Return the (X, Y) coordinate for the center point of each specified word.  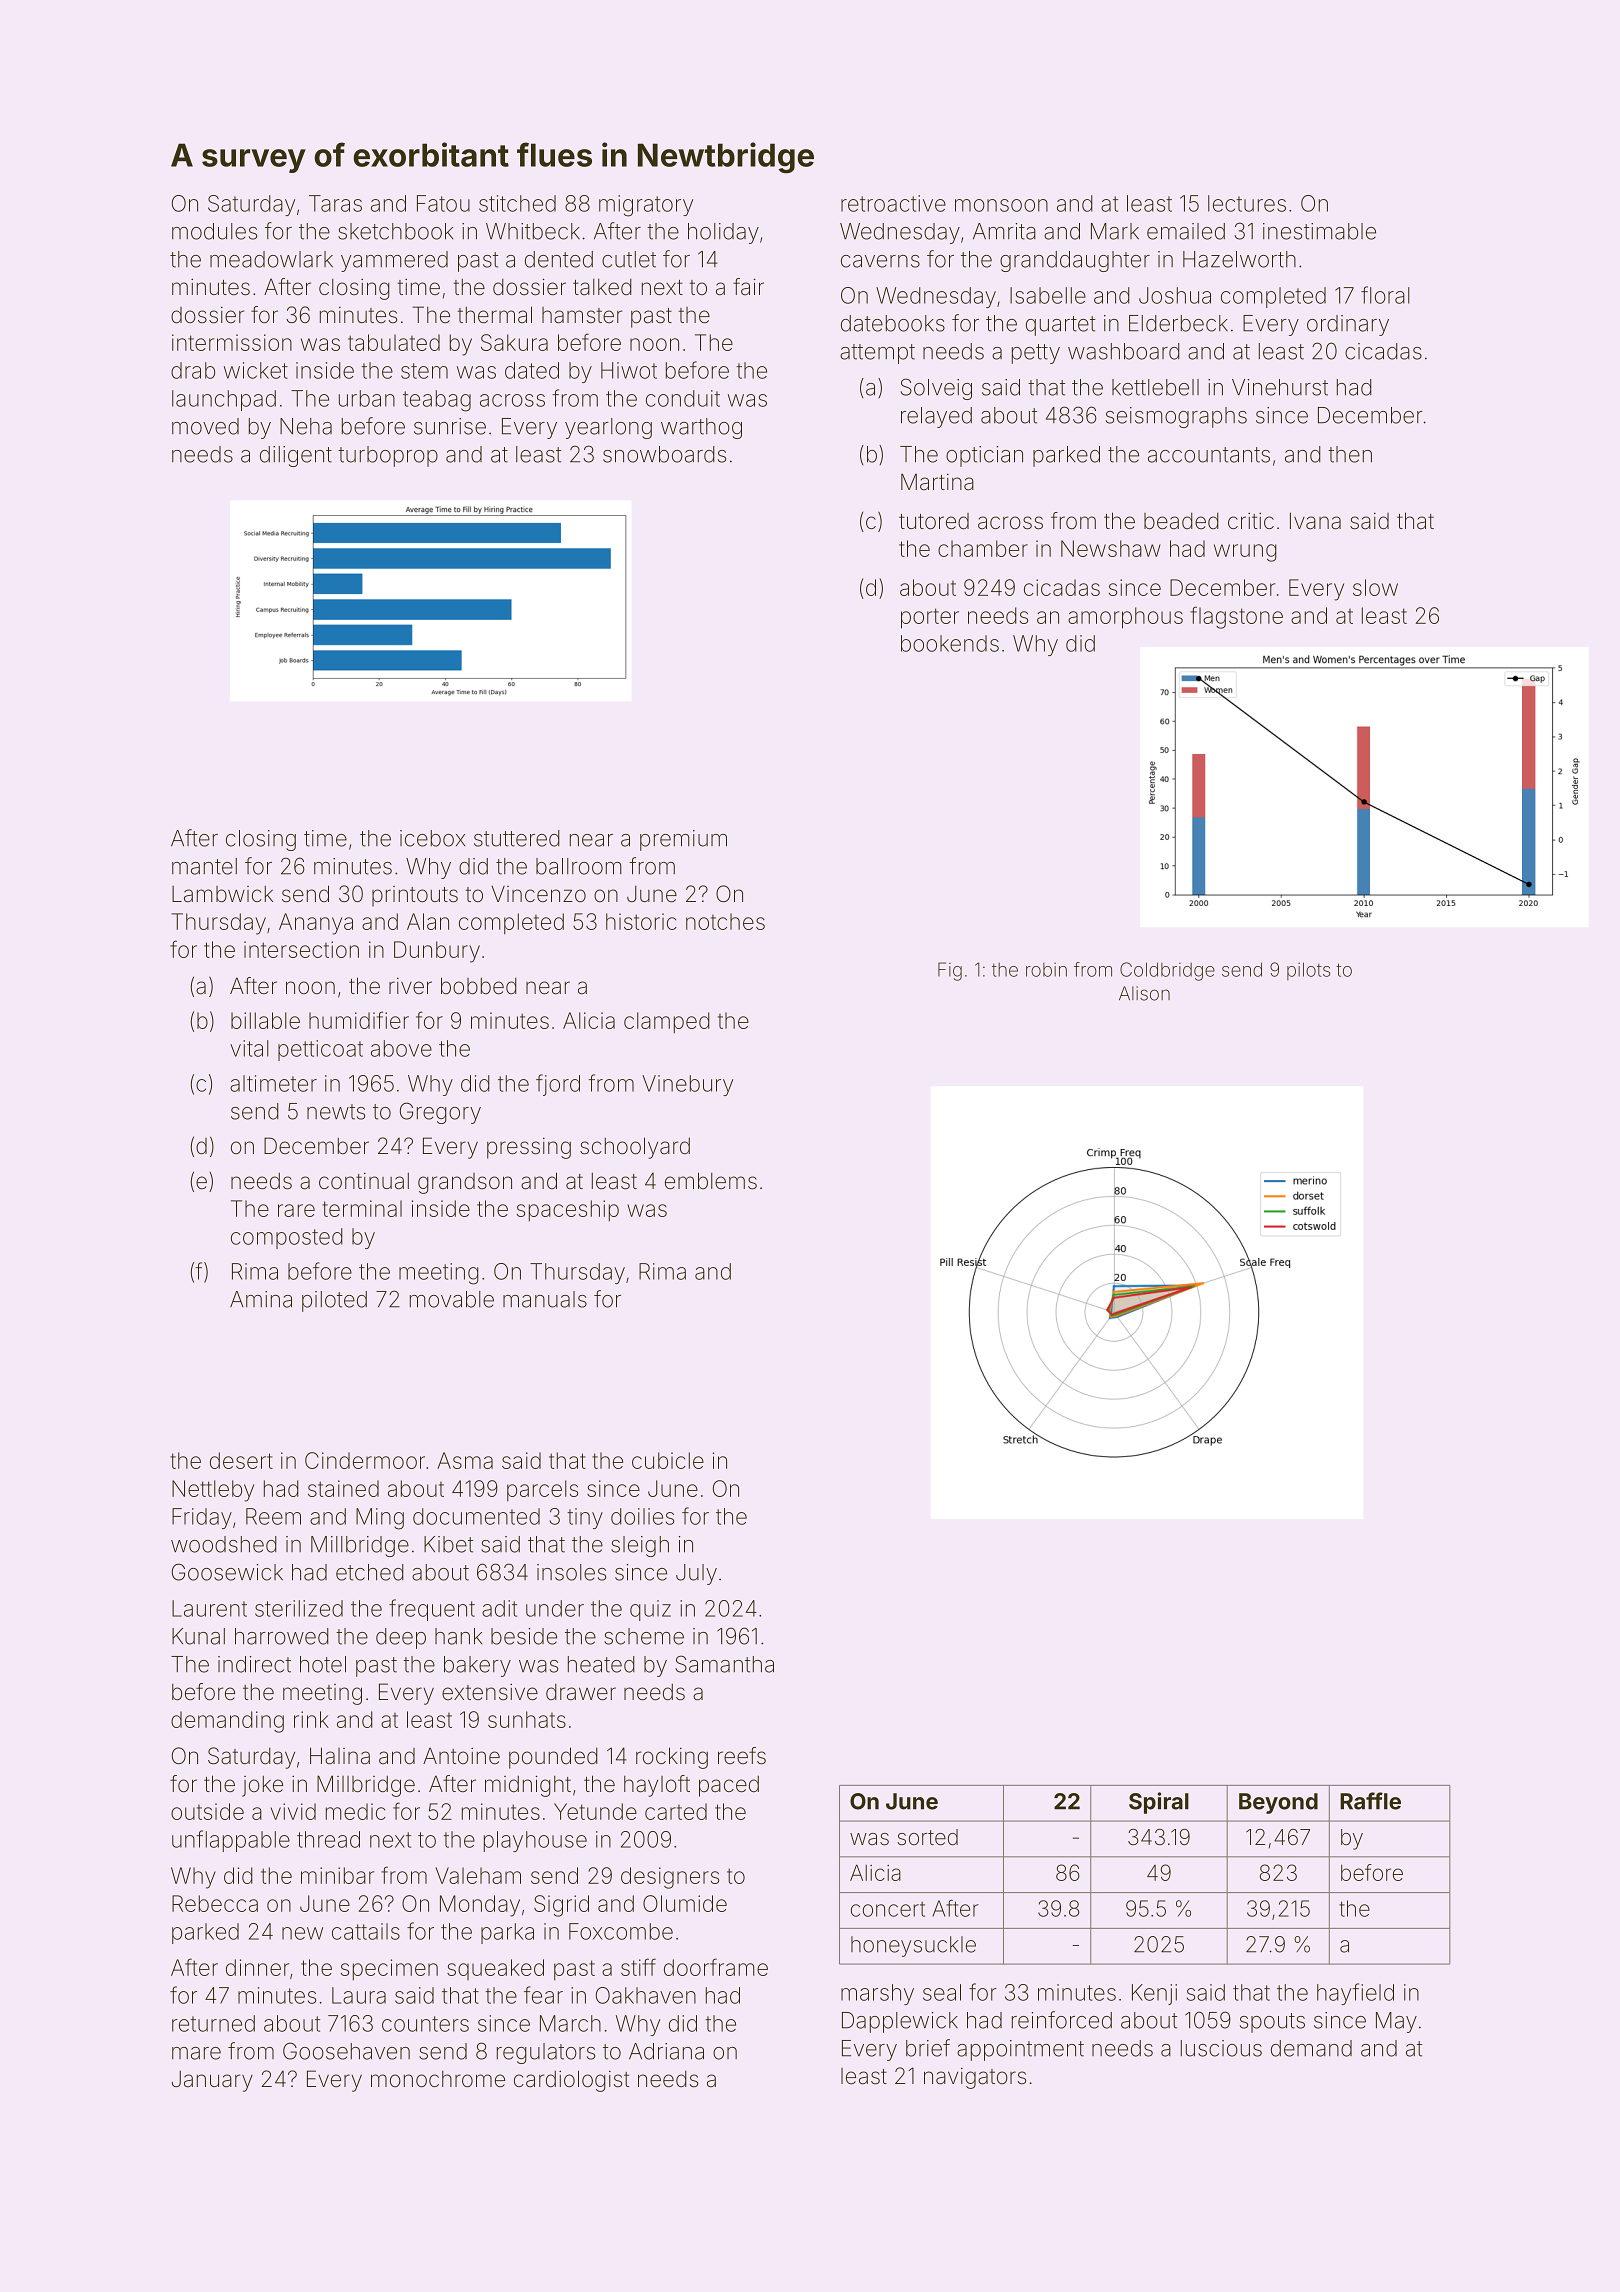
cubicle (668, 1460)
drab (193, 370)
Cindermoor (365, 1460)
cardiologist (571, 2081)
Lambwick (222, 894)
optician (984, 456)
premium (683, 840)
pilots (1308, 971)
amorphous (1125, 618)
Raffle (1370, 1801)
